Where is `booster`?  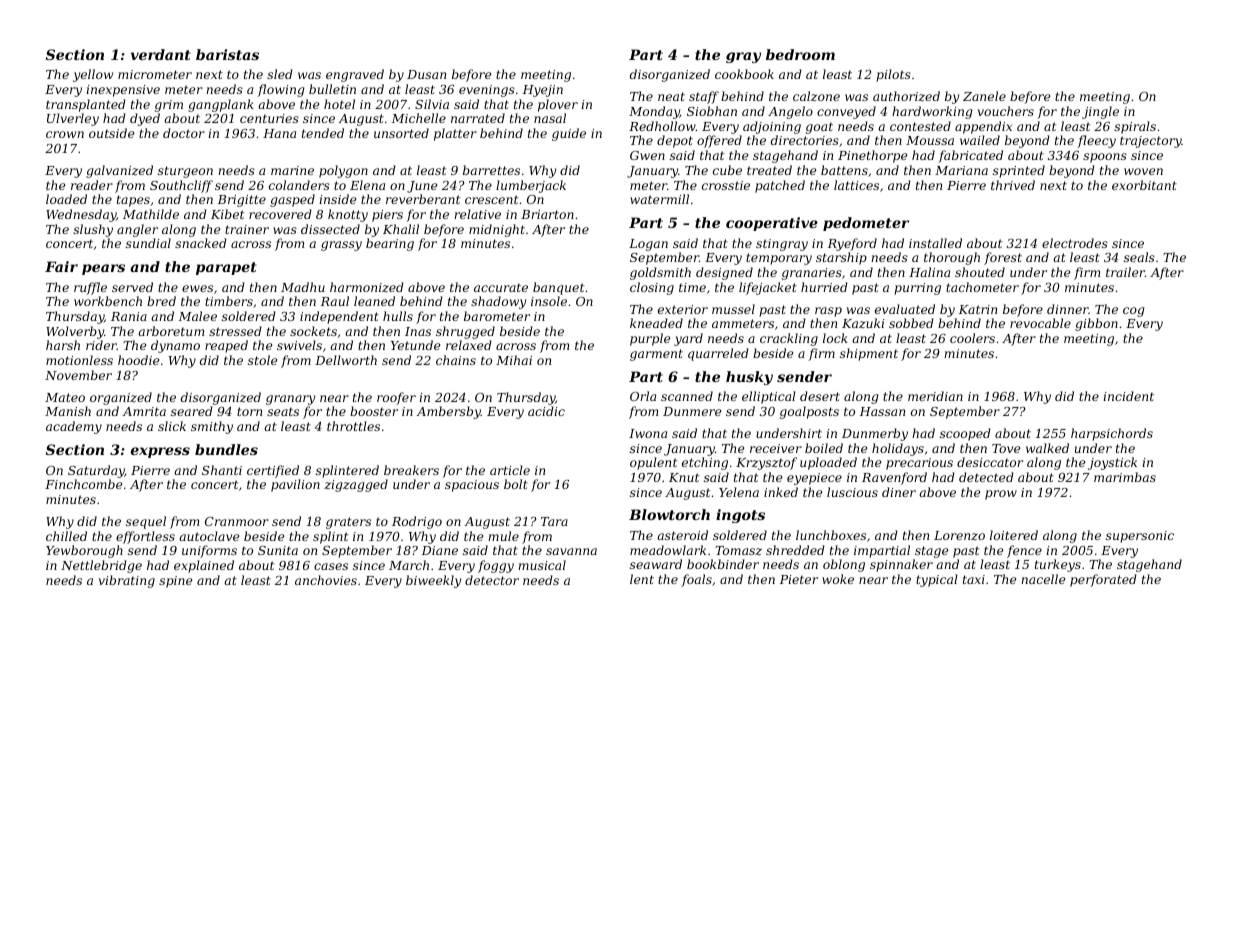 booster is located at coordinates (374, 411).
